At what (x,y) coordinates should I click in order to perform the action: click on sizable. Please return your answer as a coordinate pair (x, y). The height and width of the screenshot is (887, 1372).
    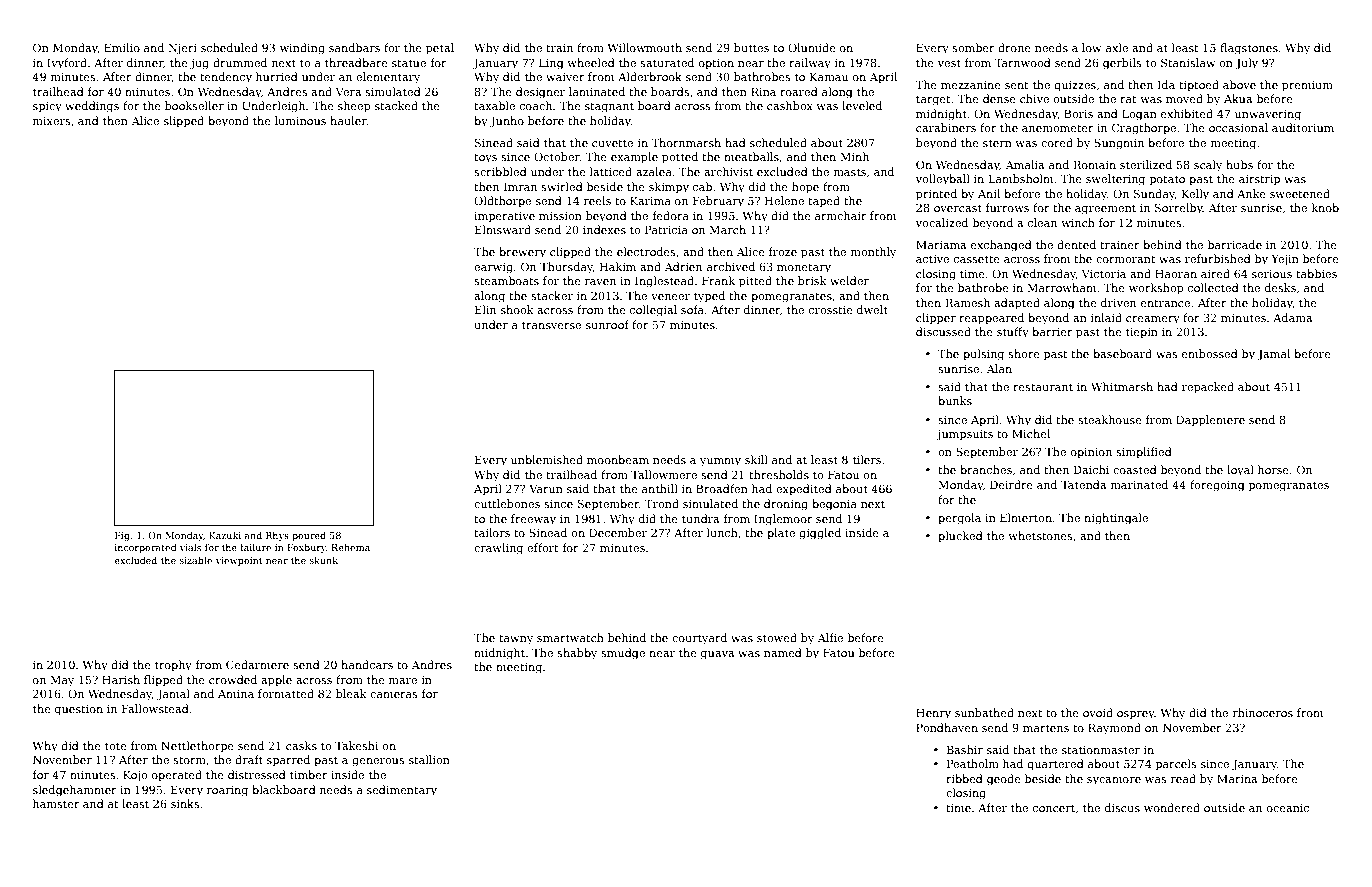
    Looking at the image, I should click on (196, 560).
